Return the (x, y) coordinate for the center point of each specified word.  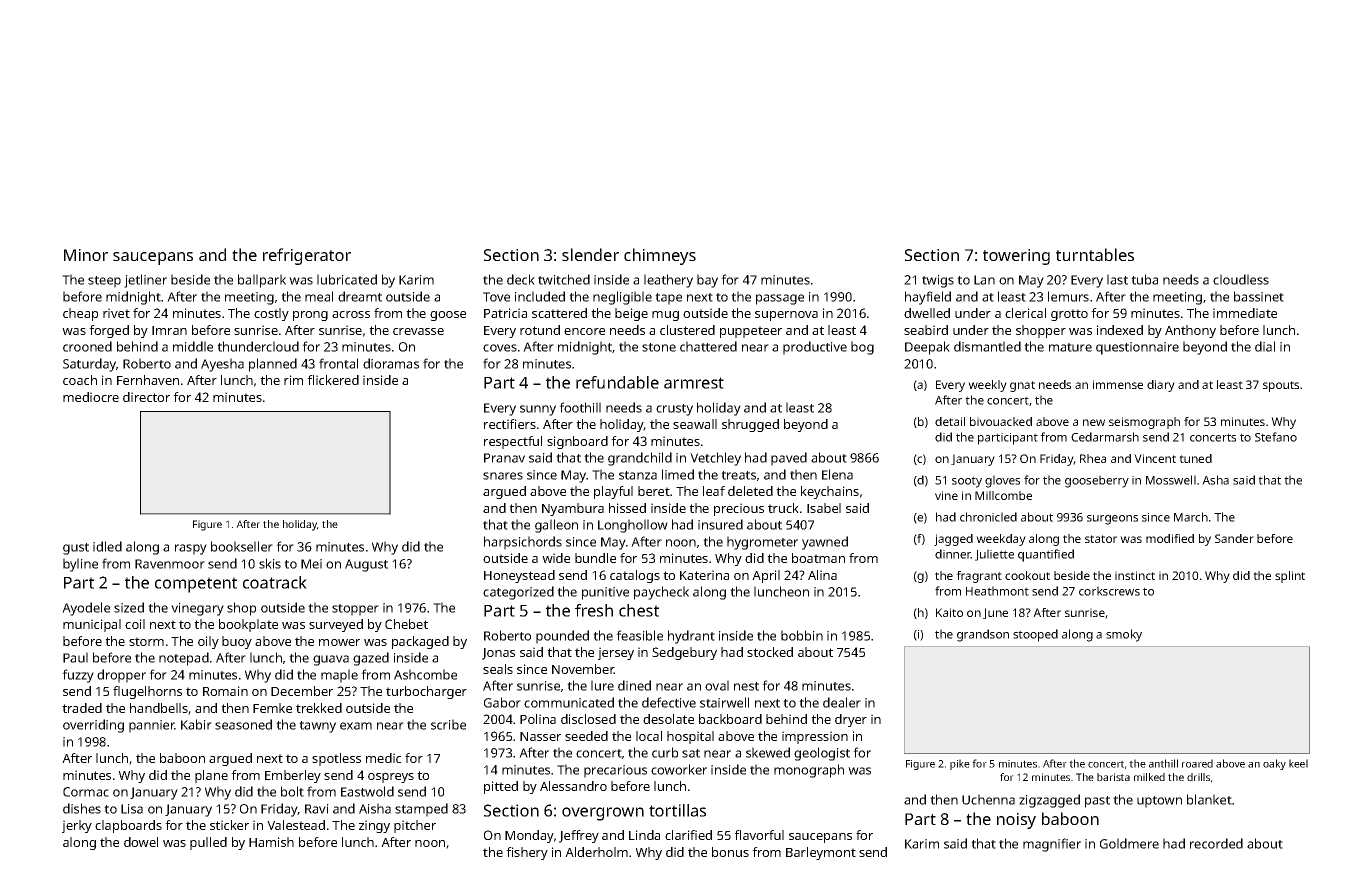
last (1117, 279)
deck (521, 279)
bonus (730, 852)
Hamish (271, 842)
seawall (695, 424)
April (766, 576)
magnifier (1052, 845)
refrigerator (307, 256)
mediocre (91, 397)
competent (196, 585)
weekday (1001, 540)
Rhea (1093, 458)
